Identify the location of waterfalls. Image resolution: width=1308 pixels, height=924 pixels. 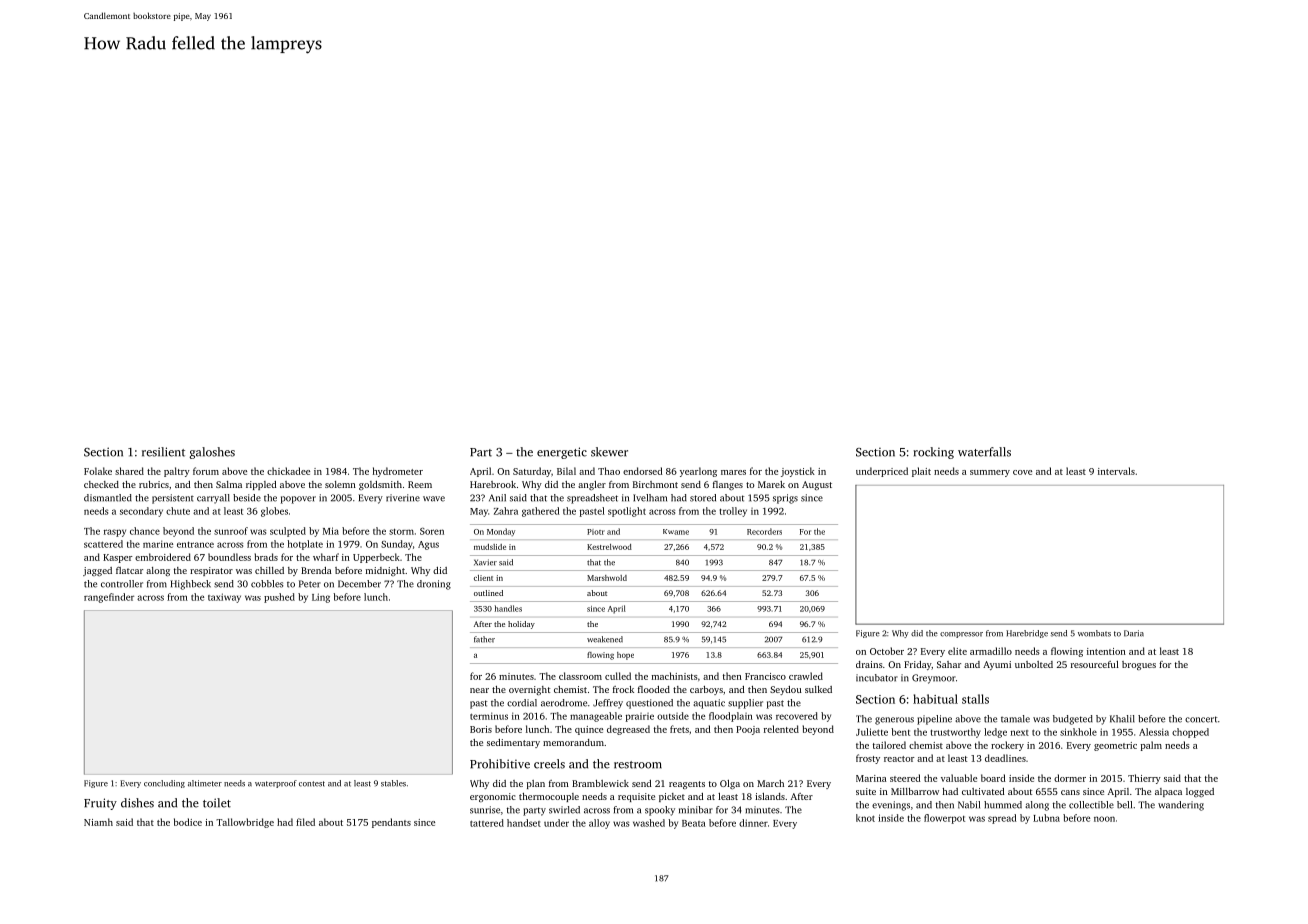
(984, 452).
